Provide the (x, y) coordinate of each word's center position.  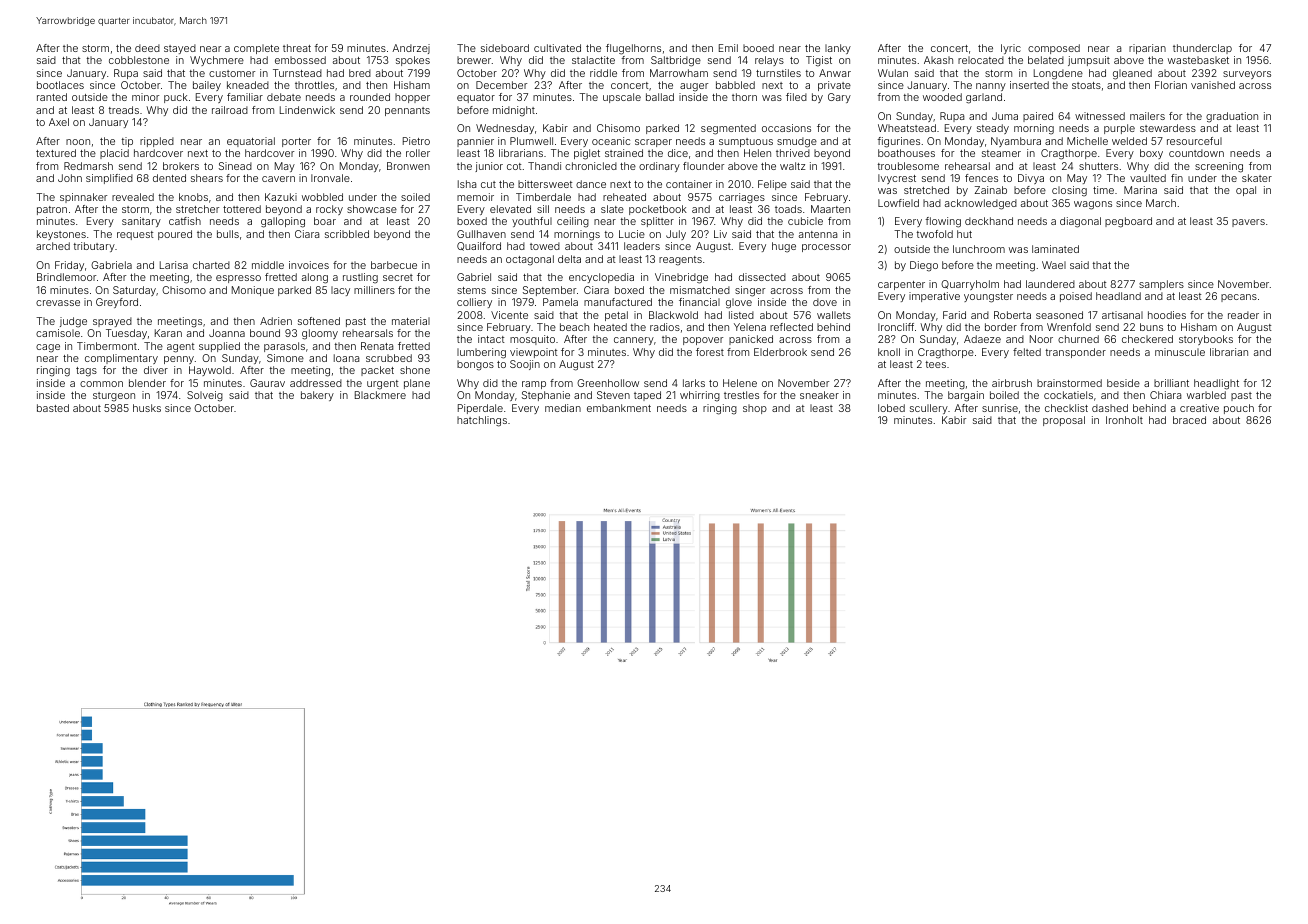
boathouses (906, 153)
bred (360, 73)
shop (755, 409)
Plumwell (531, 141)
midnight (514, 111)
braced (1189, 420)
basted (53, 408)
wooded (942, 97)
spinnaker (83, 198)
